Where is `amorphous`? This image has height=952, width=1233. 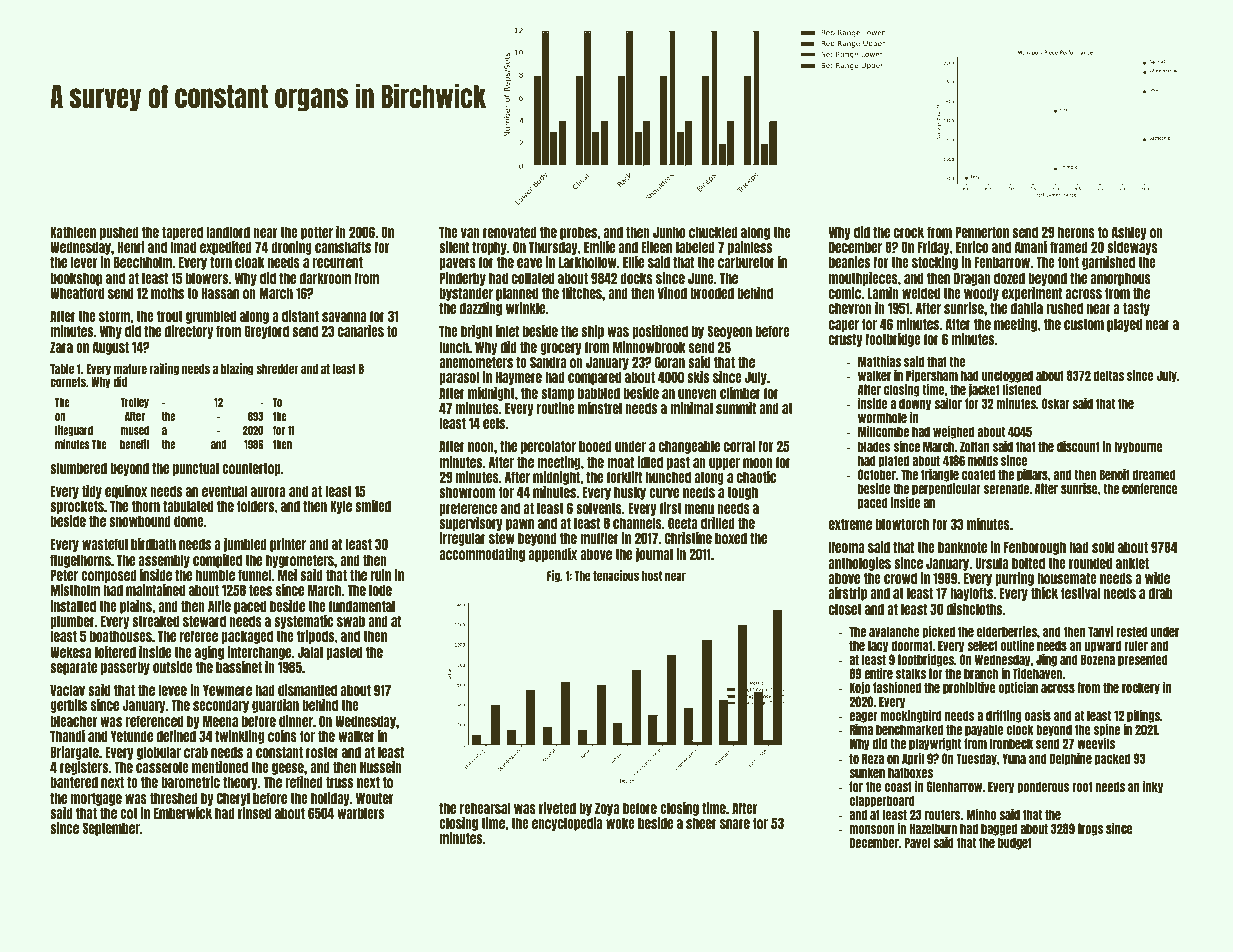
amorphous is located at coordinates (1121, 279).
